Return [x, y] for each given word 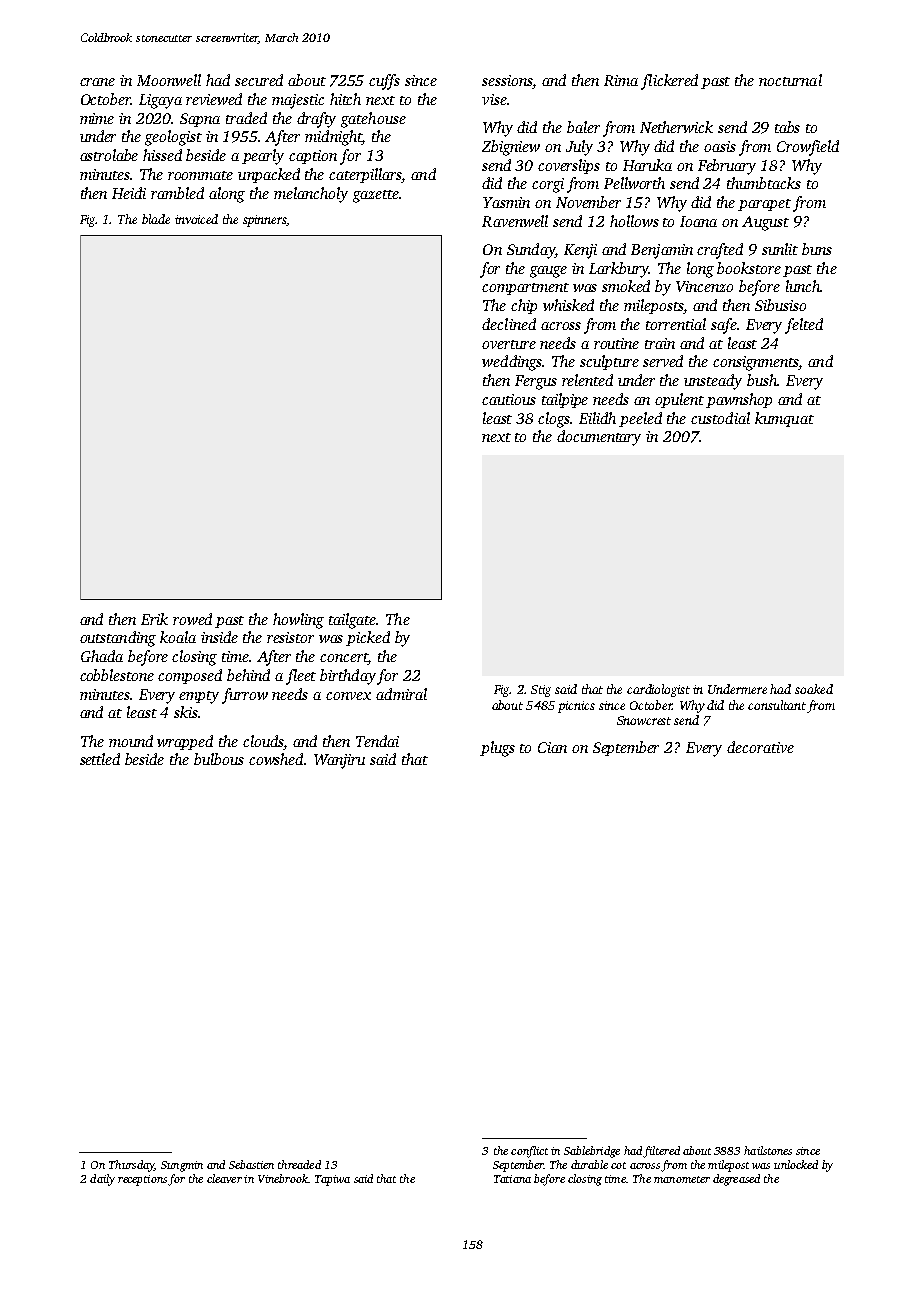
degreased [736, 1180]
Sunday [531, 251]
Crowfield [808, 148]
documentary [599, 438]
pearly [263, 157]
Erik [154, 619]
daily [102, 1180]
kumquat [784, 419]
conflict [529, 1152]
